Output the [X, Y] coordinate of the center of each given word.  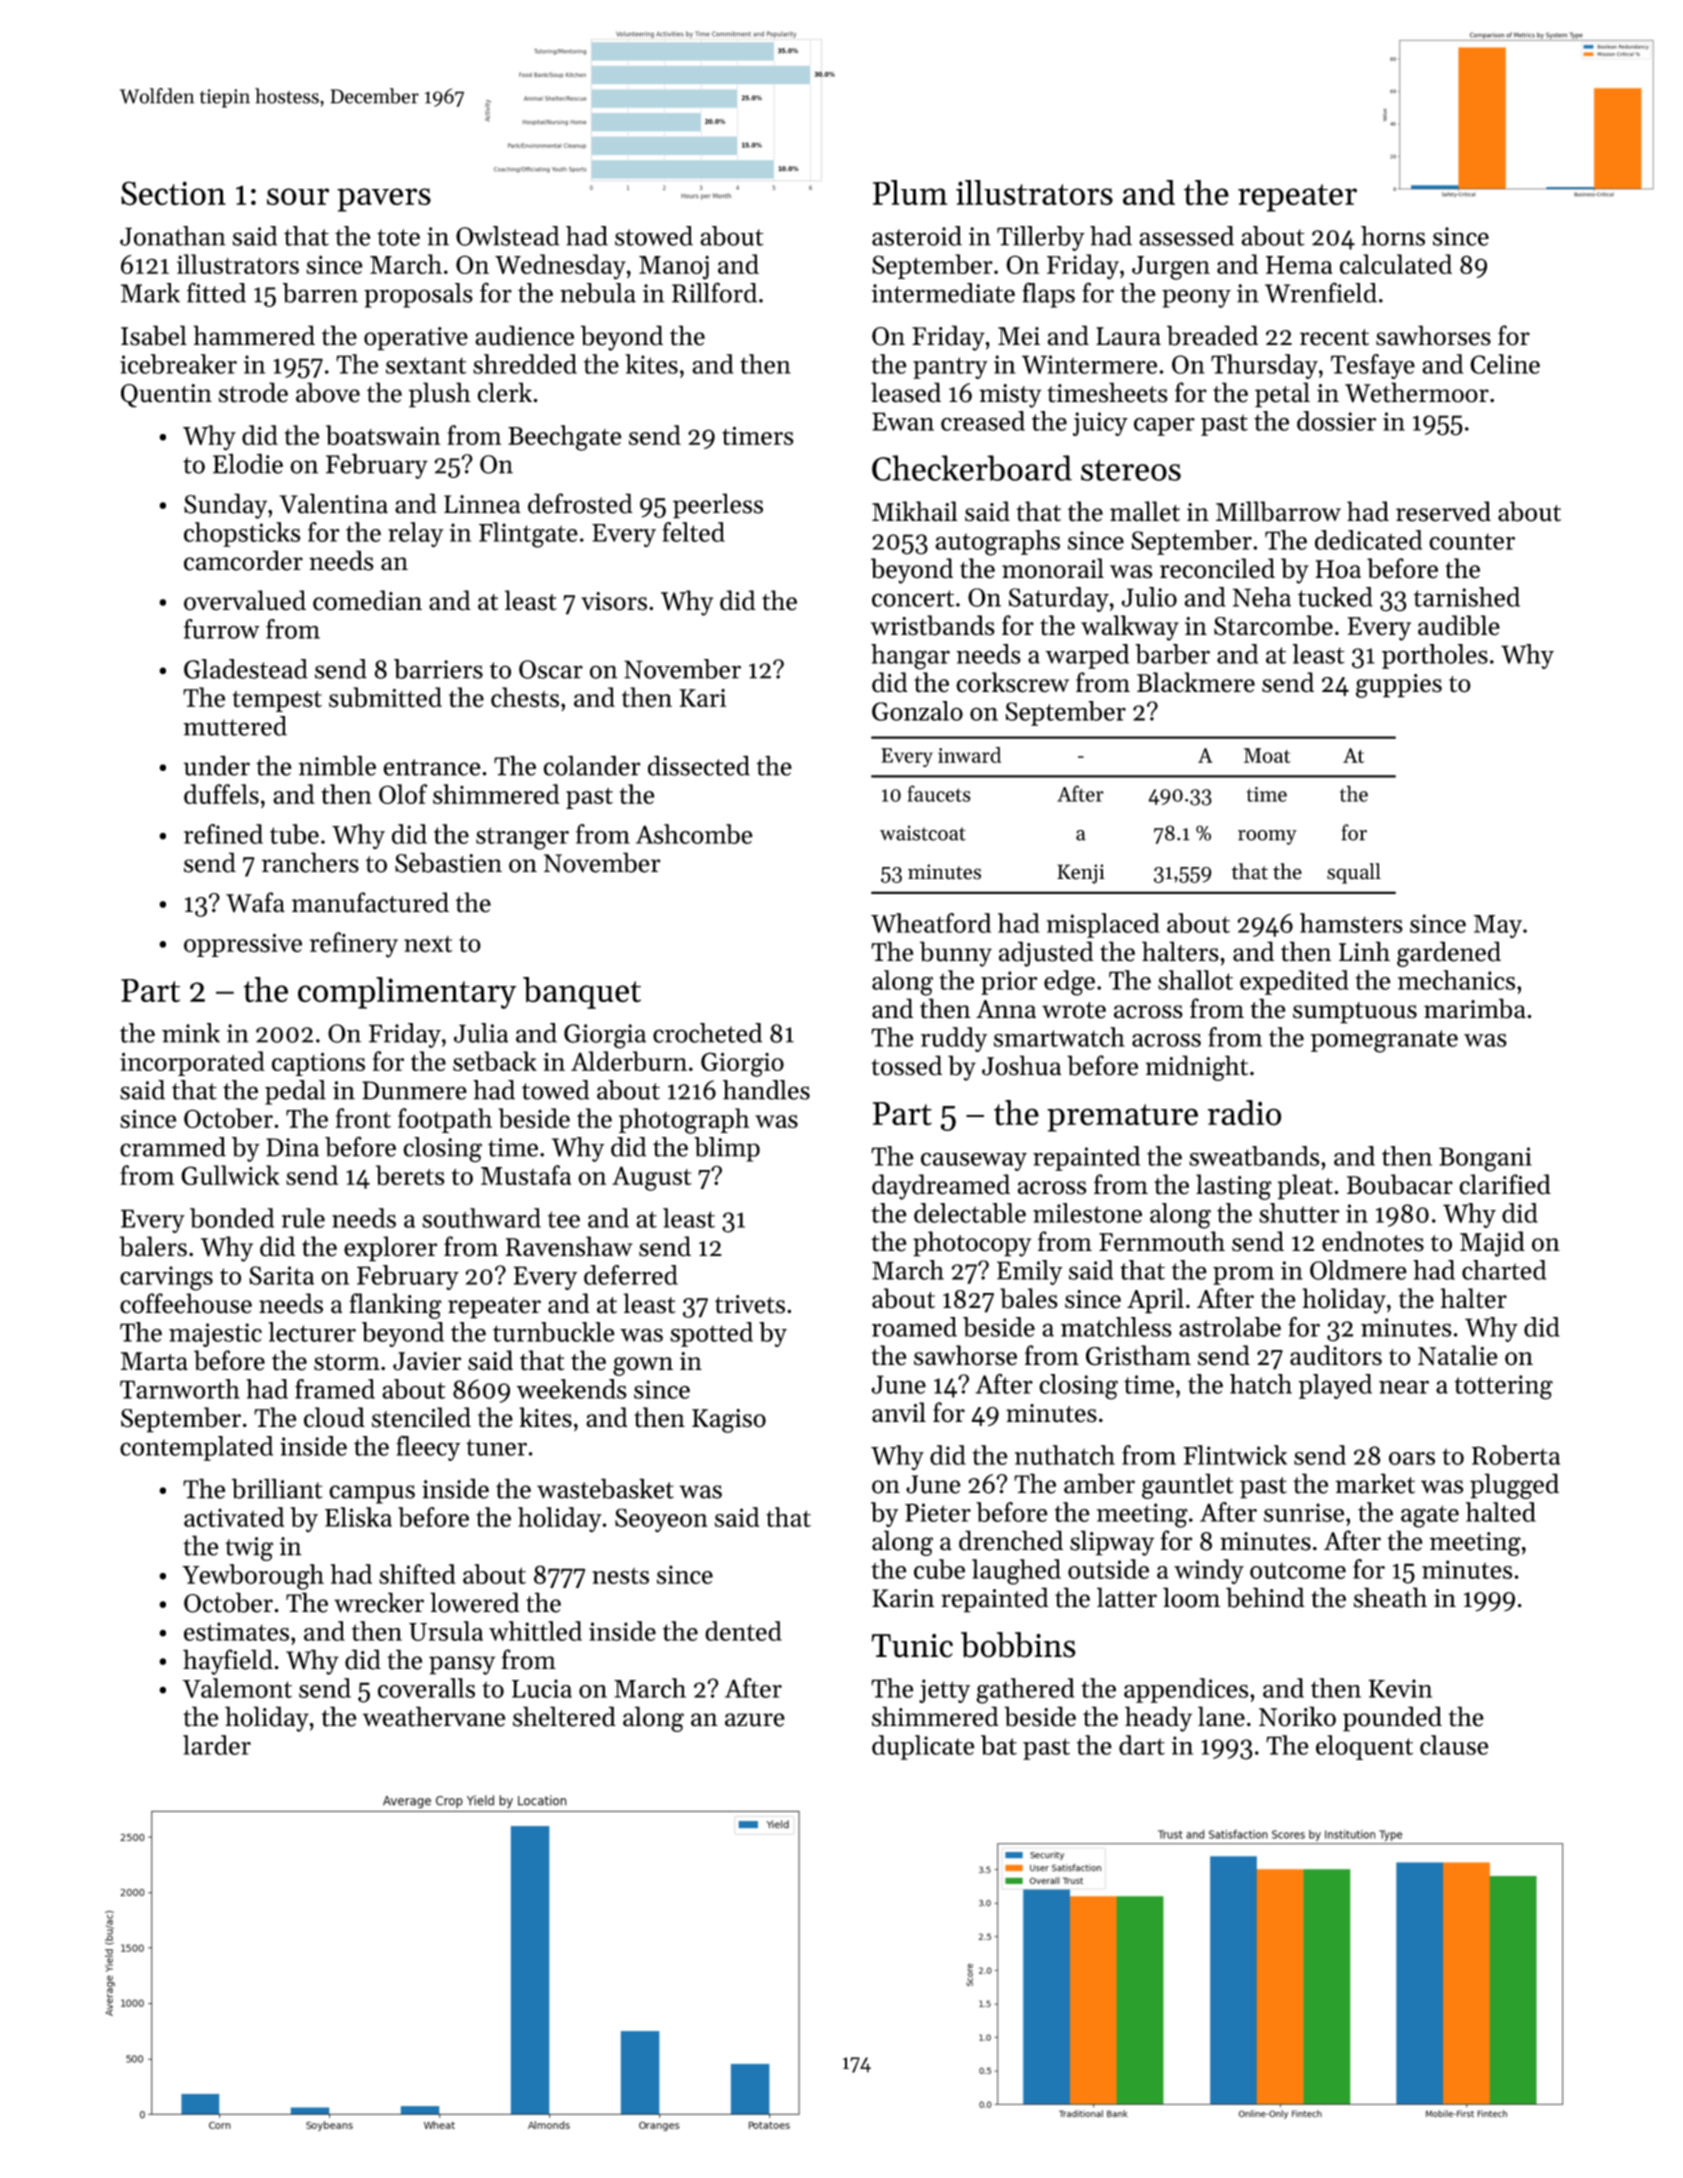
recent [1334, 337]
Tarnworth [180, 1389]
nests [620, 1575]
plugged [1514, 1486]
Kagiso [729, 1421]
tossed [906, 1065]
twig [249, 1549]
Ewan [903, 421]
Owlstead [508, 236]
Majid [1492, 1244]
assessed [1186, 236]
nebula [598, 293]
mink [191, 1033]
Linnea [482, 504]
